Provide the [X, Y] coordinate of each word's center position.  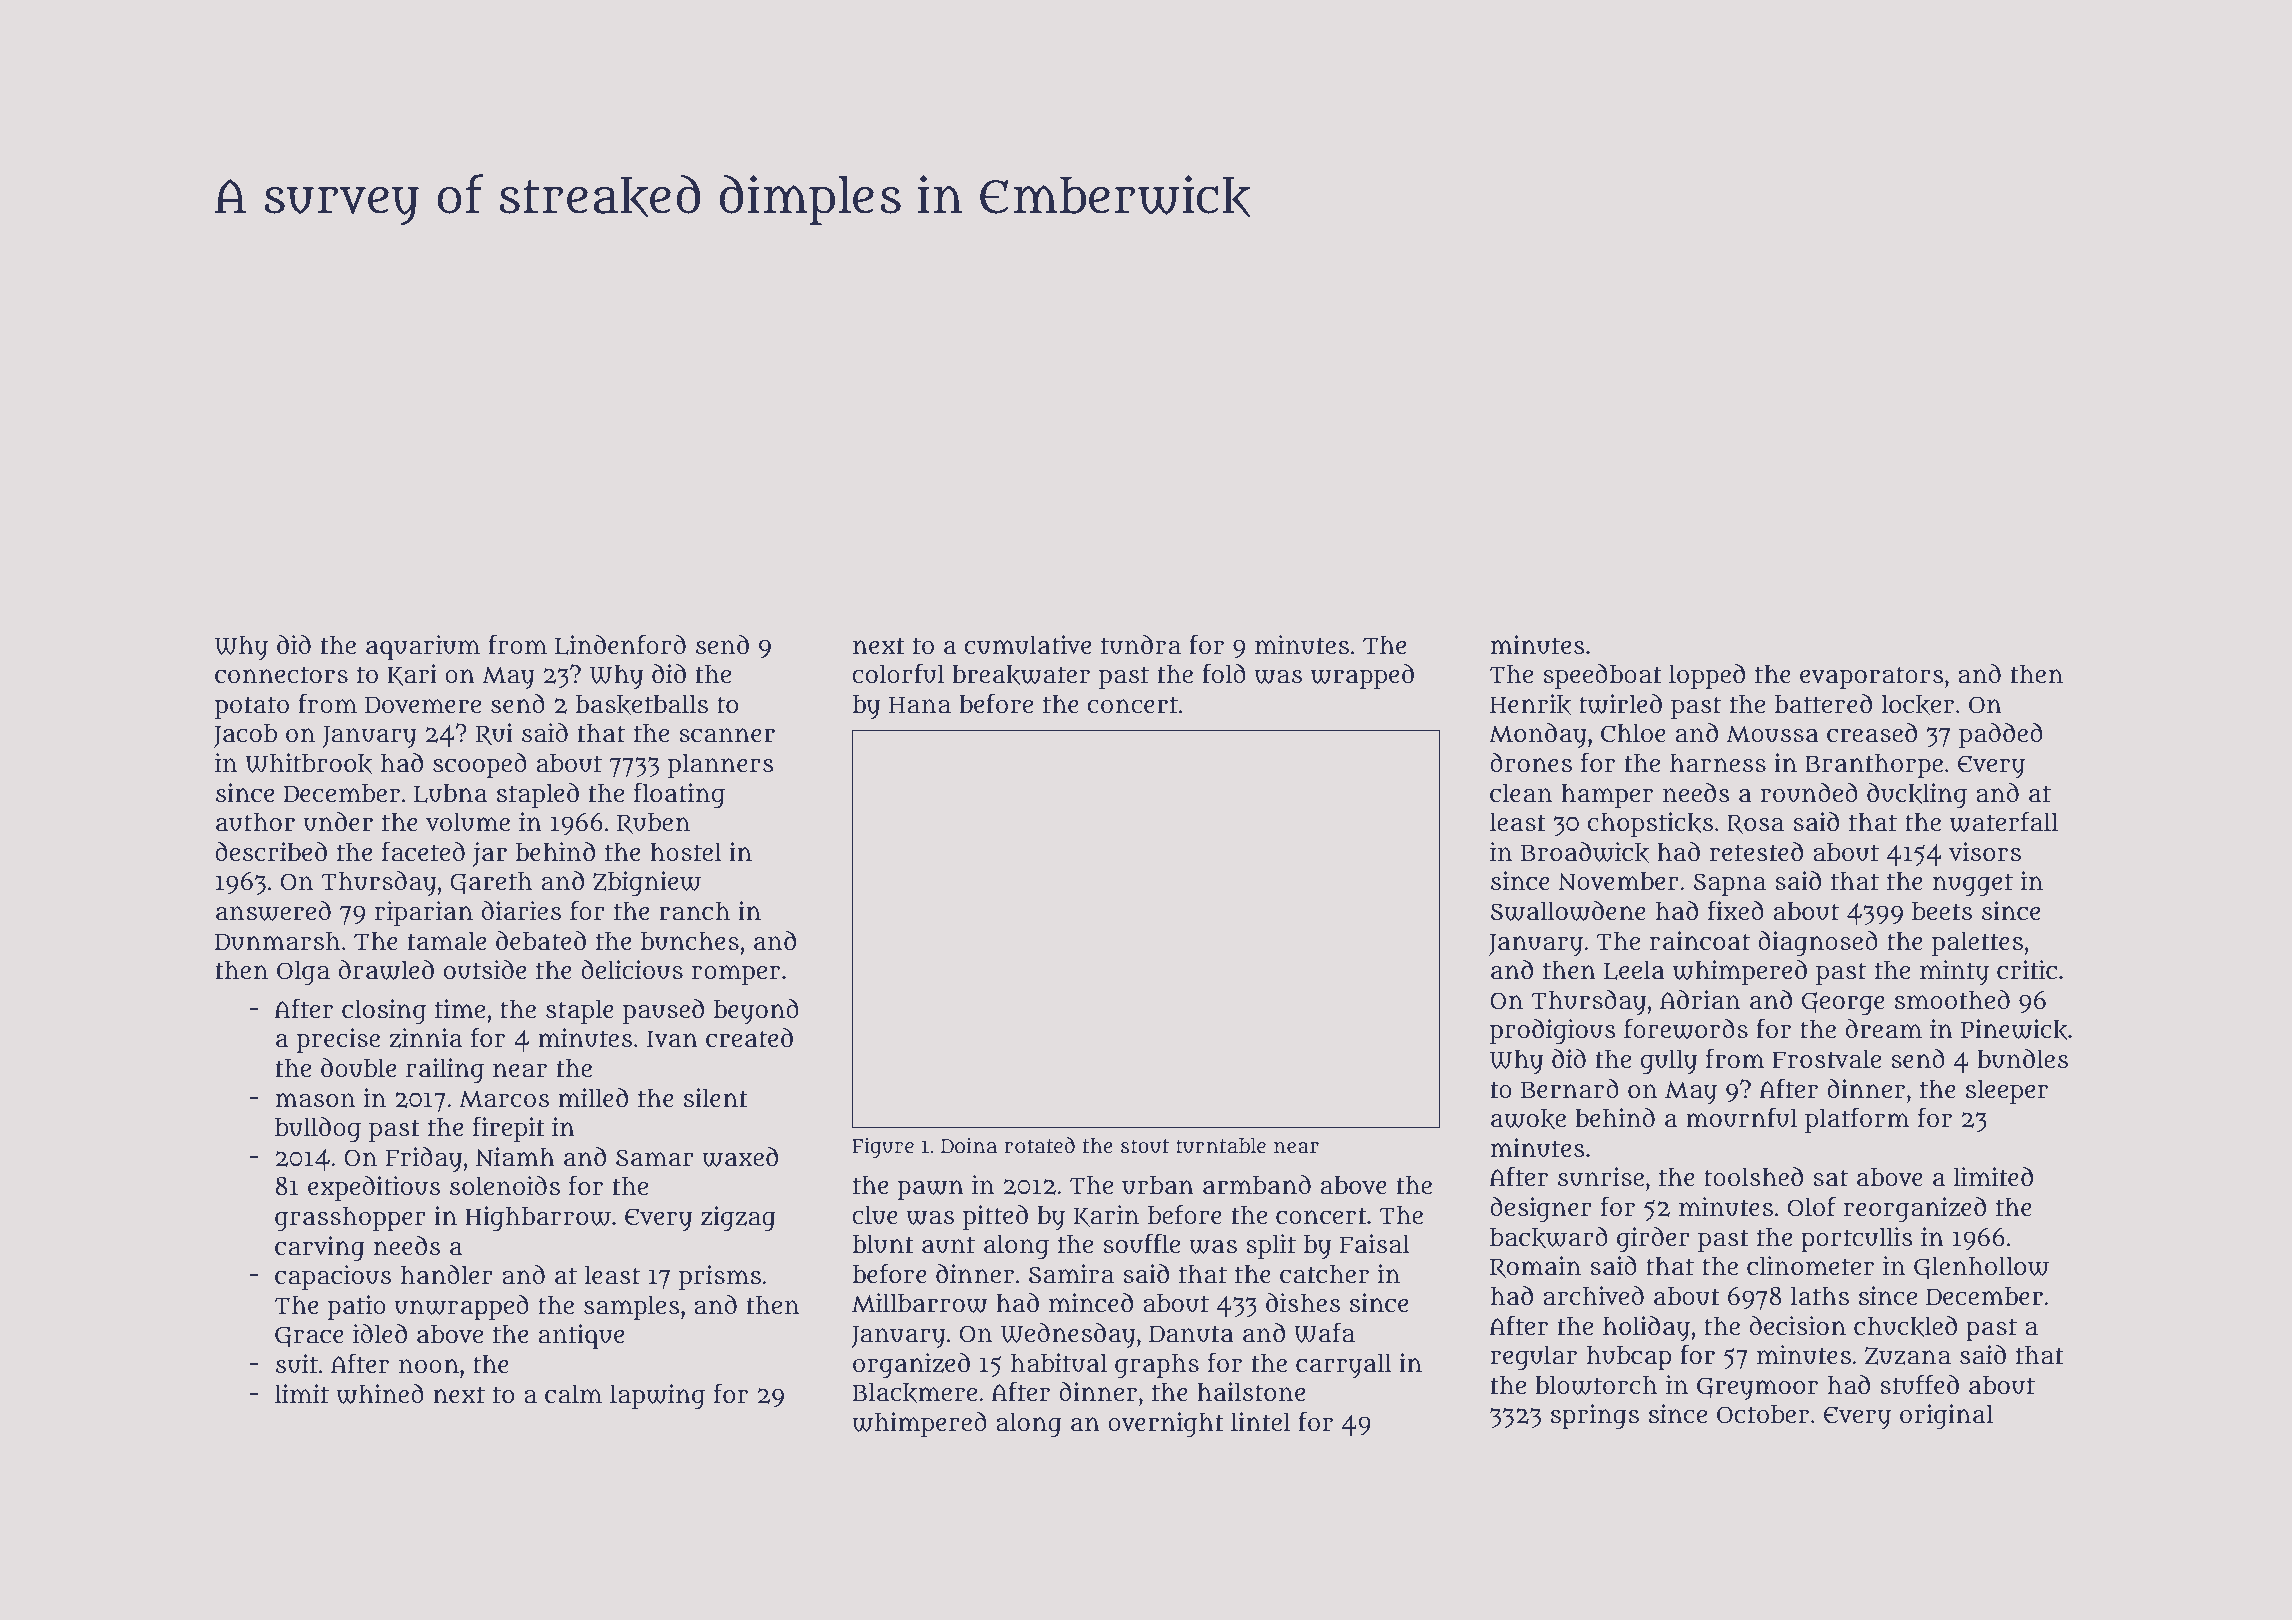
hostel [686, 851]
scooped [480, 765]
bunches [690, 941]
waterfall [2004, 821]
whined [380, 1394]
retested [1756, 851]
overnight [1166, 1424]
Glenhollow [1981, 1267]
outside [485, 970]
